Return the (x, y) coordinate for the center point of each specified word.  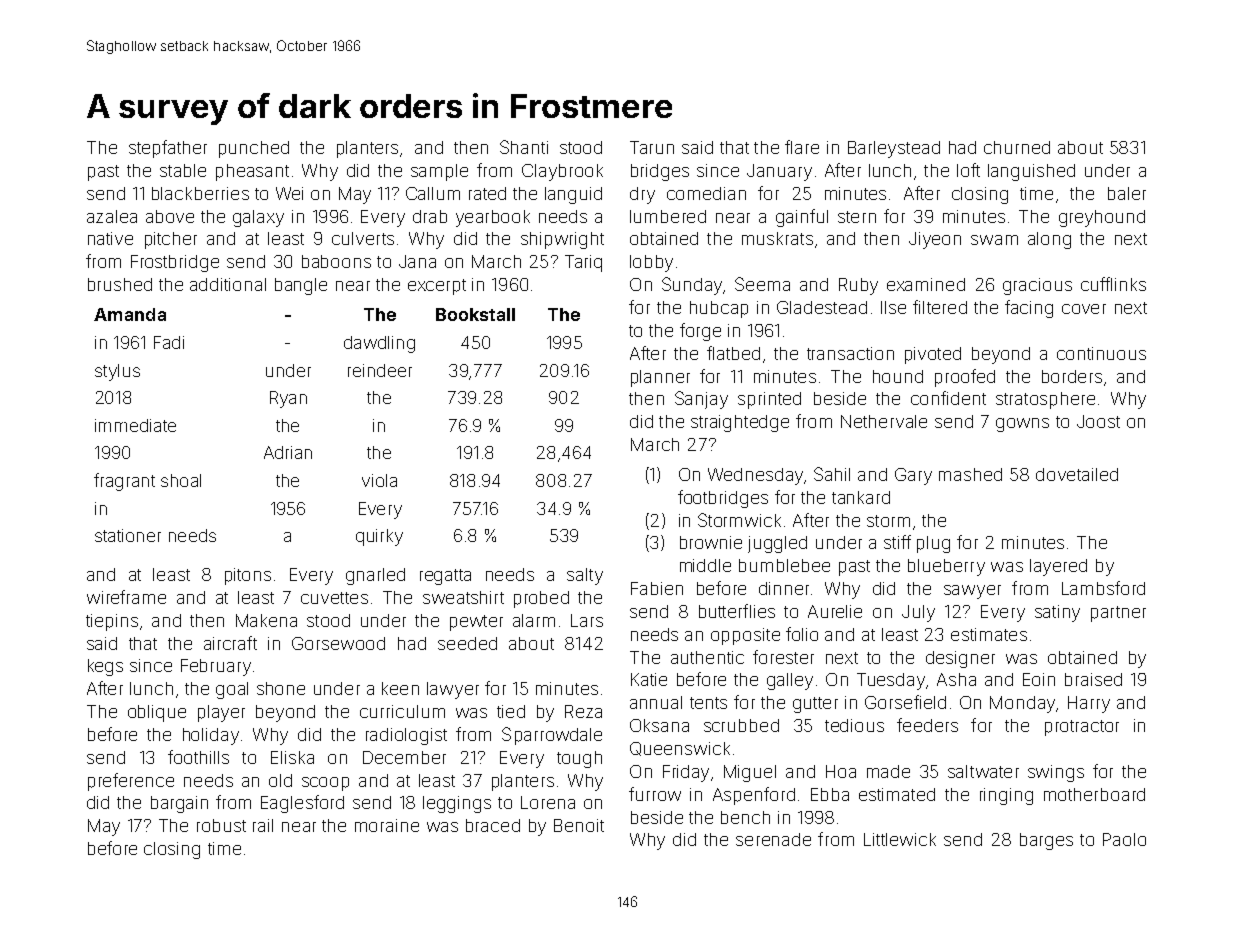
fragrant (124, 482)
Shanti (524, 147)
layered (1058, 567)
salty (585, 576)
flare (802, 147)
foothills (198, 757)
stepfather (168, 149)
